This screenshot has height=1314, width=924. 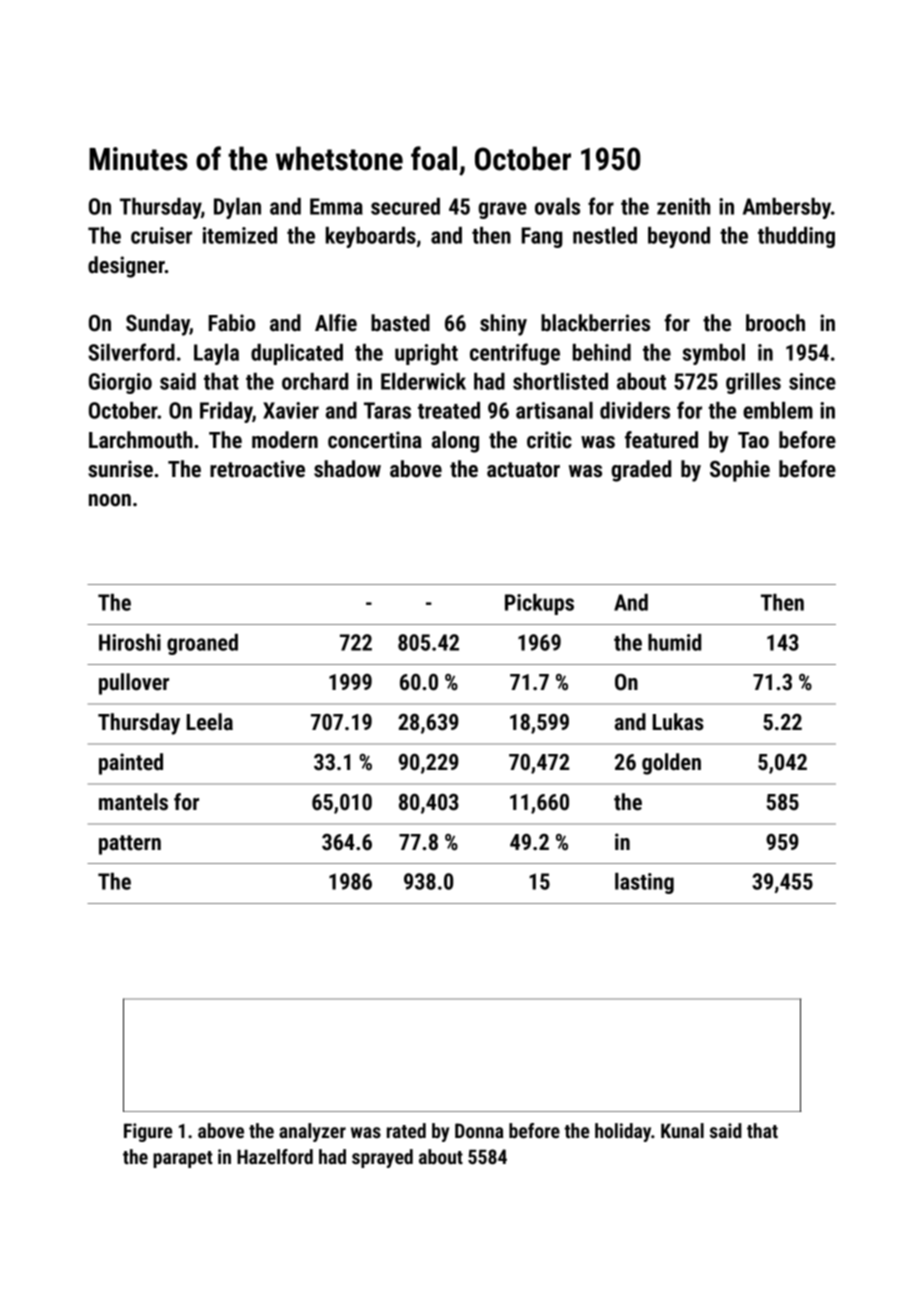 What do you see at coordinates (682, 1130) in the screenshot?
I see `Kunal` at bounding box center [682, 1130].
